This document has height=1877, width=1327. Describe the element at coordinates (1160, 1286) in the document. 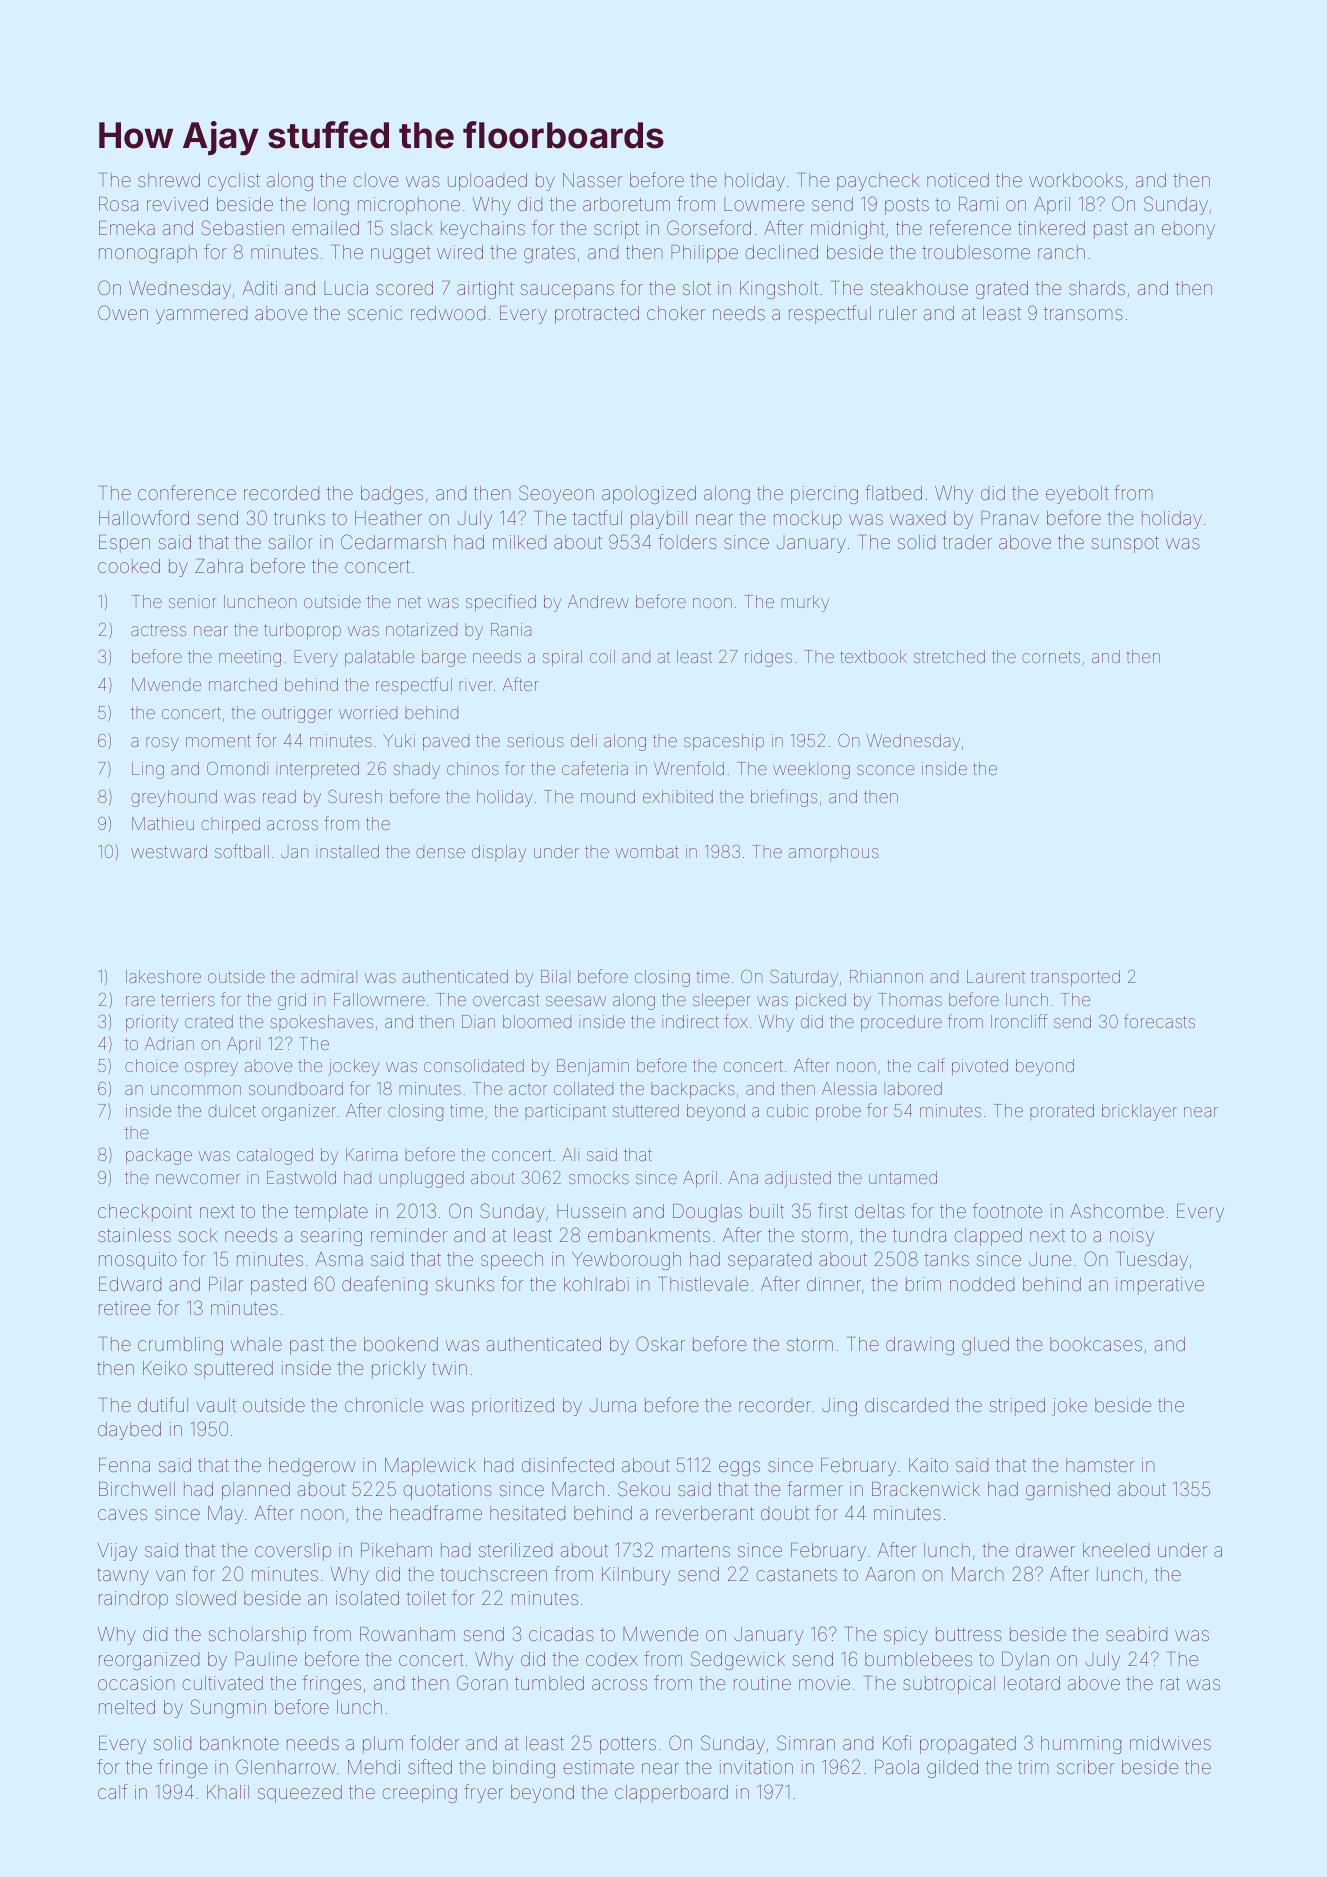

I see `imperative` at that location.
